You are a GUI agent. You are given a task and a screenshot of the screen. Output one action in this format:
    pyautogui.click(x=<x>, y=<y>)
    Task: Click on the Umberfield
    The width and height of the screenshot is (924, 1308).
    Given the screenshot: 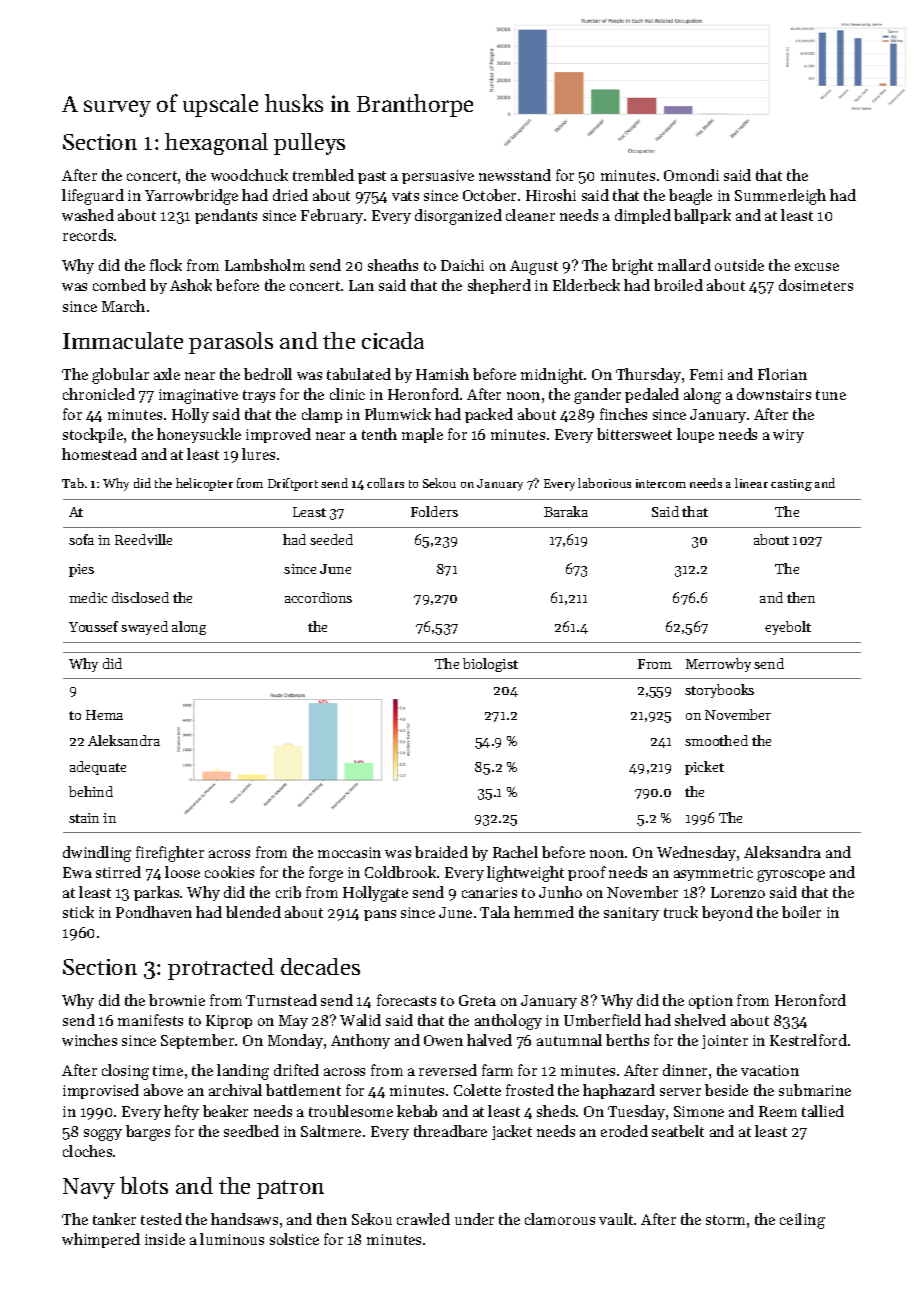 What is the action you would take?
    pyautogui.click(x=602, y=1020)
